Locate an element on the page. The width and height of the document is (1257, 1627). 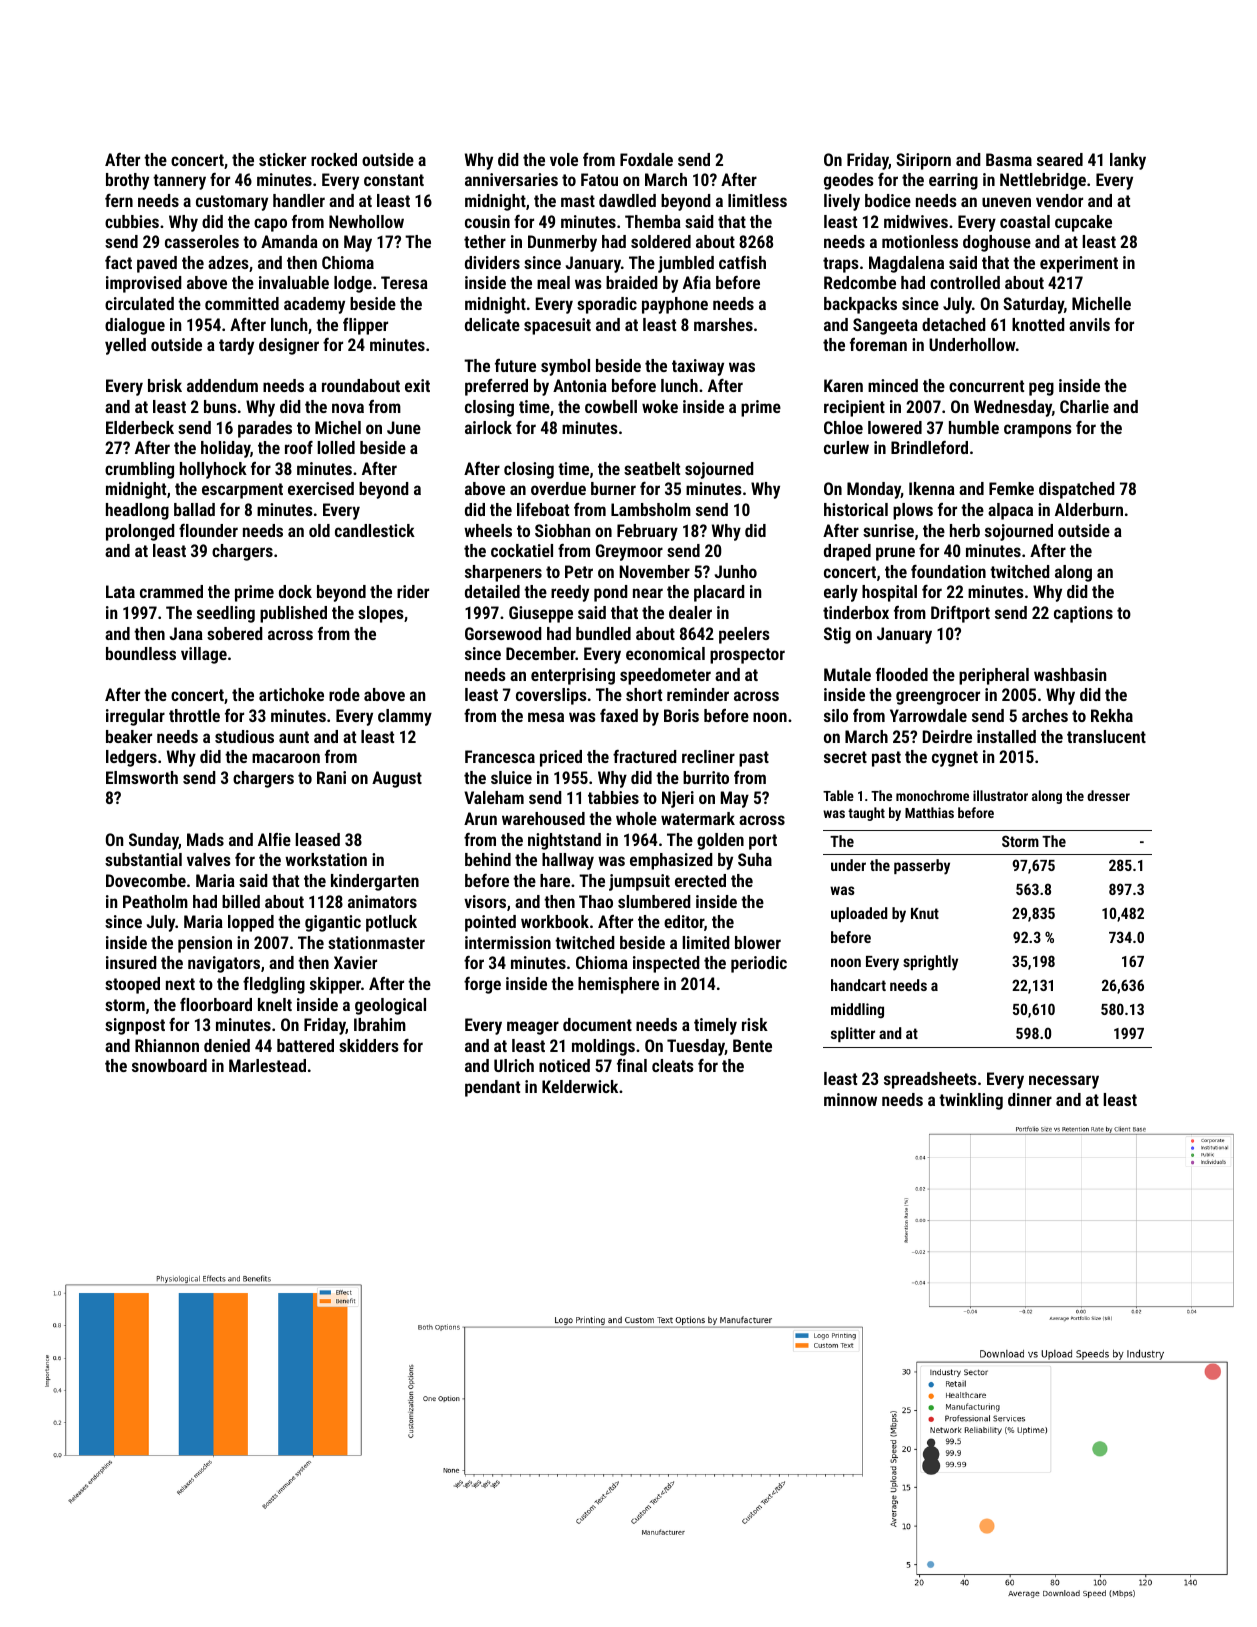
brothy is located at coordinates (127, 181).
